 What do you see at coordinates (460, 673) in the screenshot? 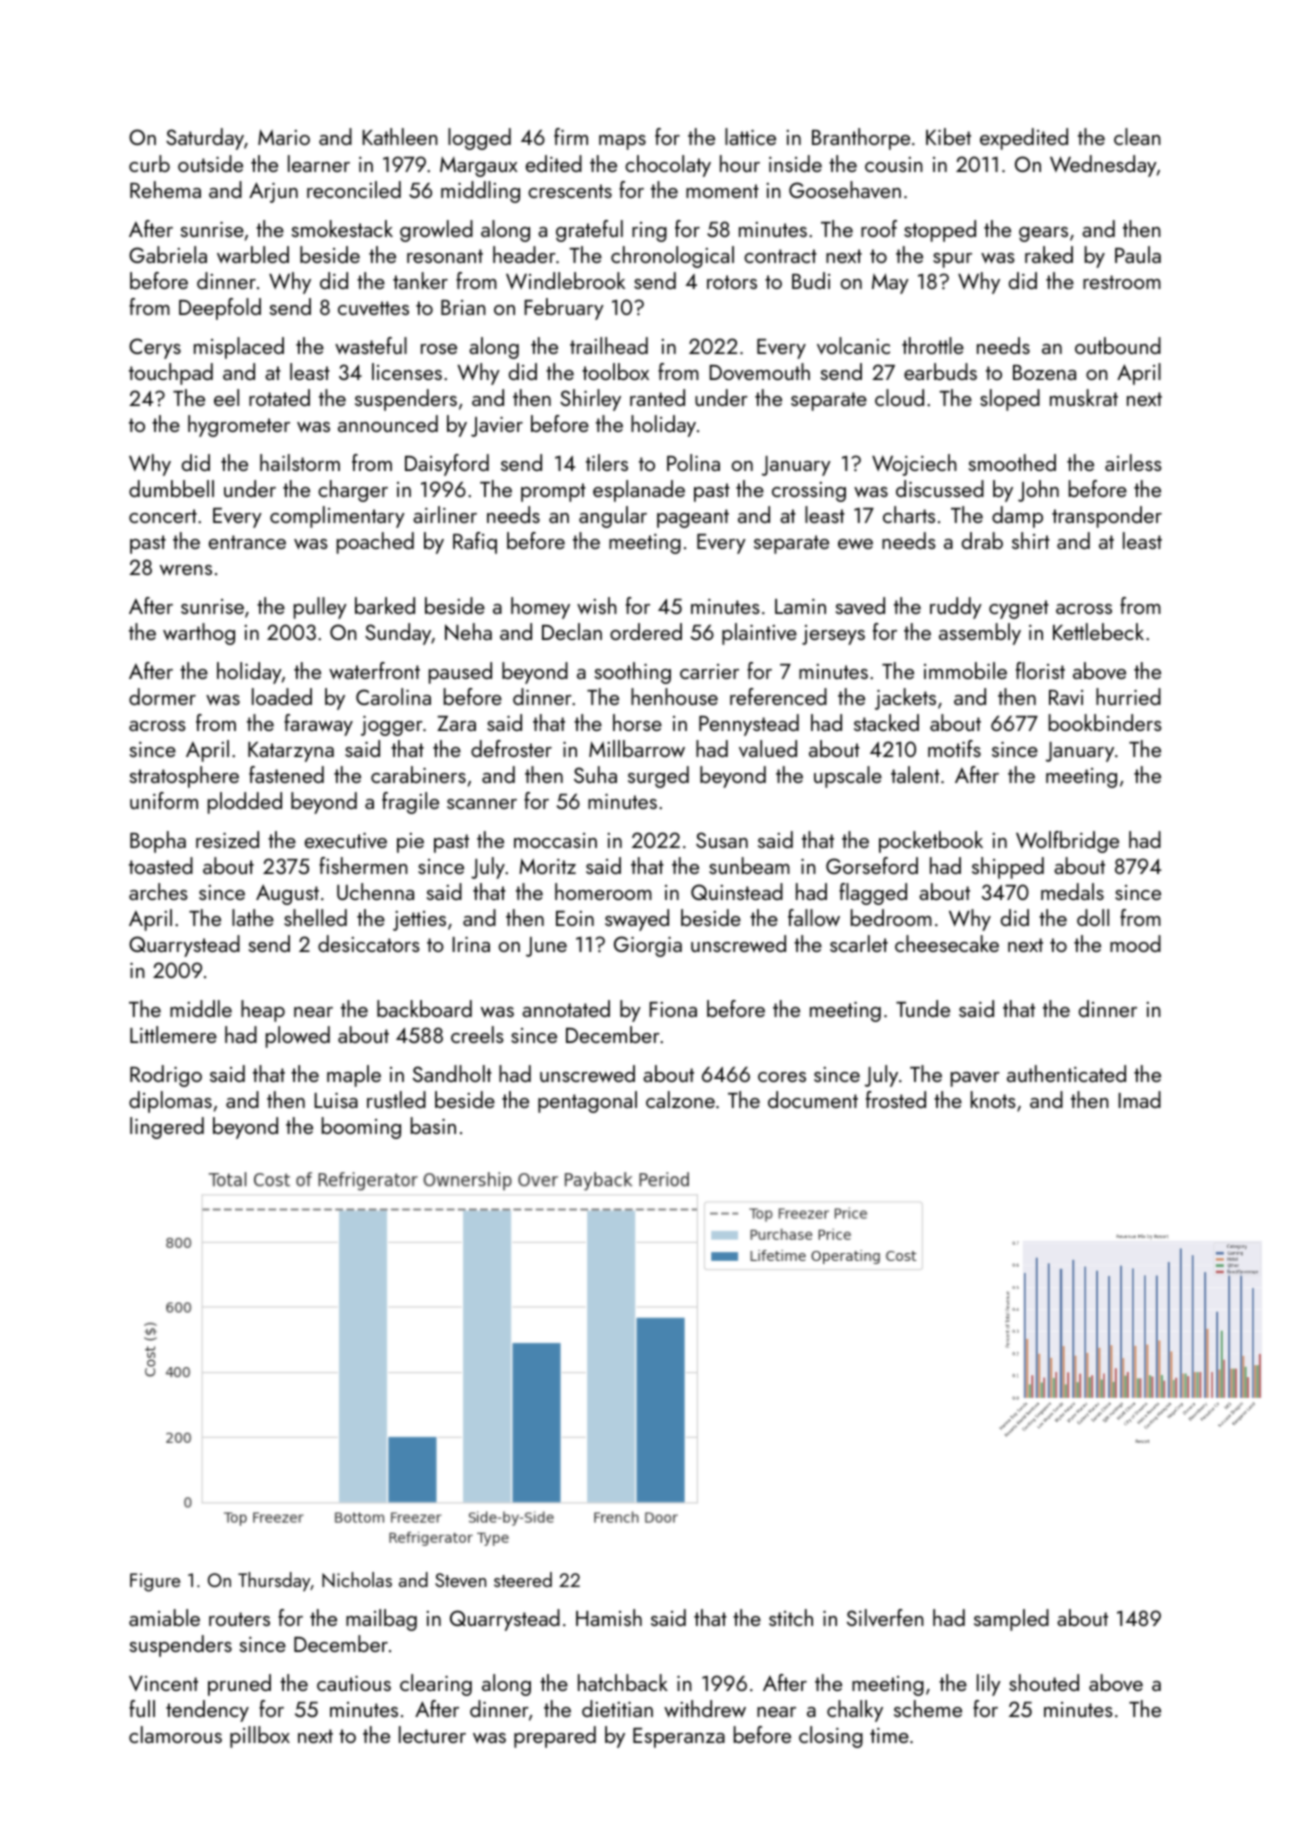
I see `paused` at bounding box center [460, 673].
